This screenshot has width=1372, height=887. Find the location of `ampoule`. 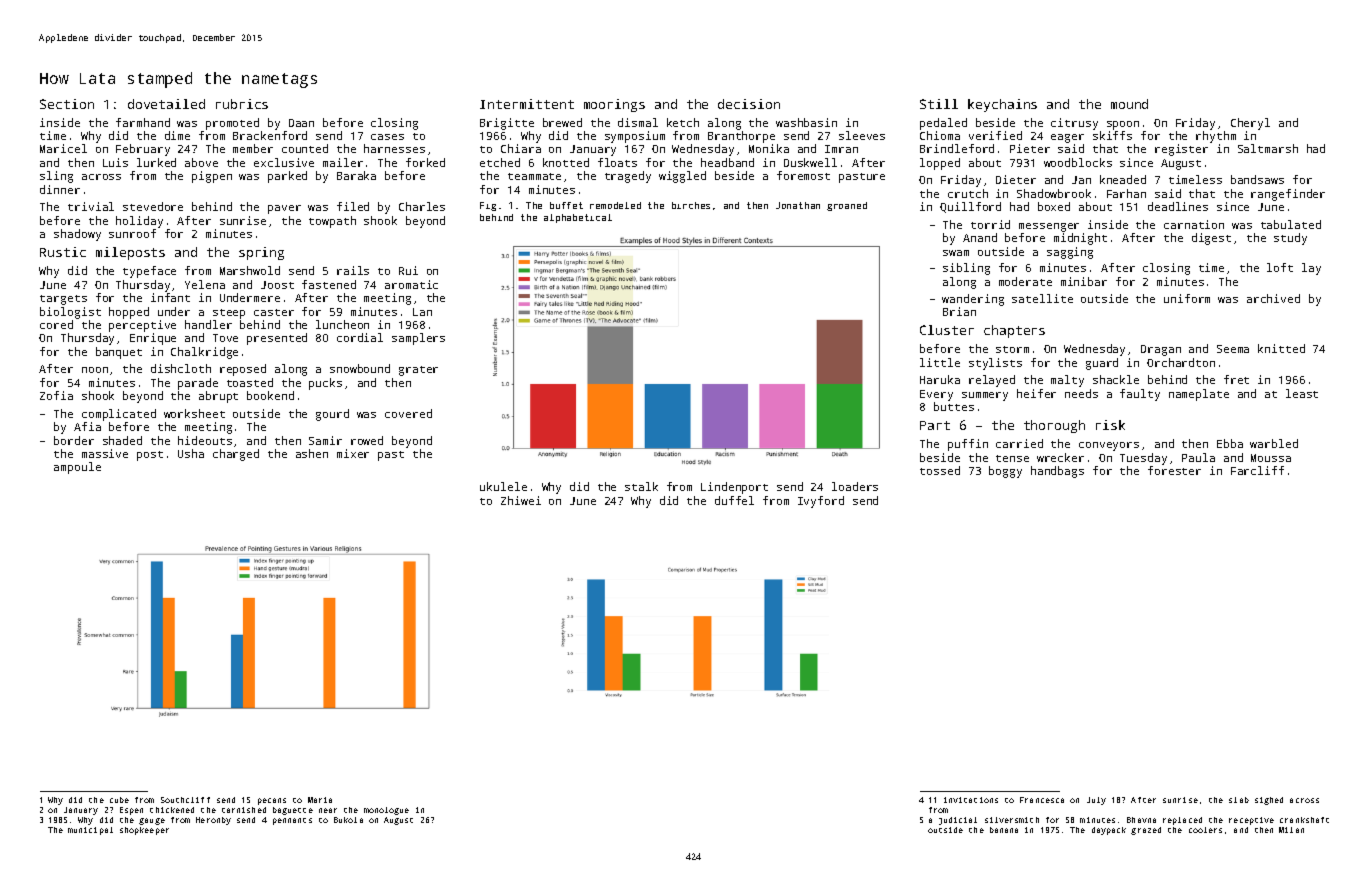

ampoule is located at coordinates (77, 468).
